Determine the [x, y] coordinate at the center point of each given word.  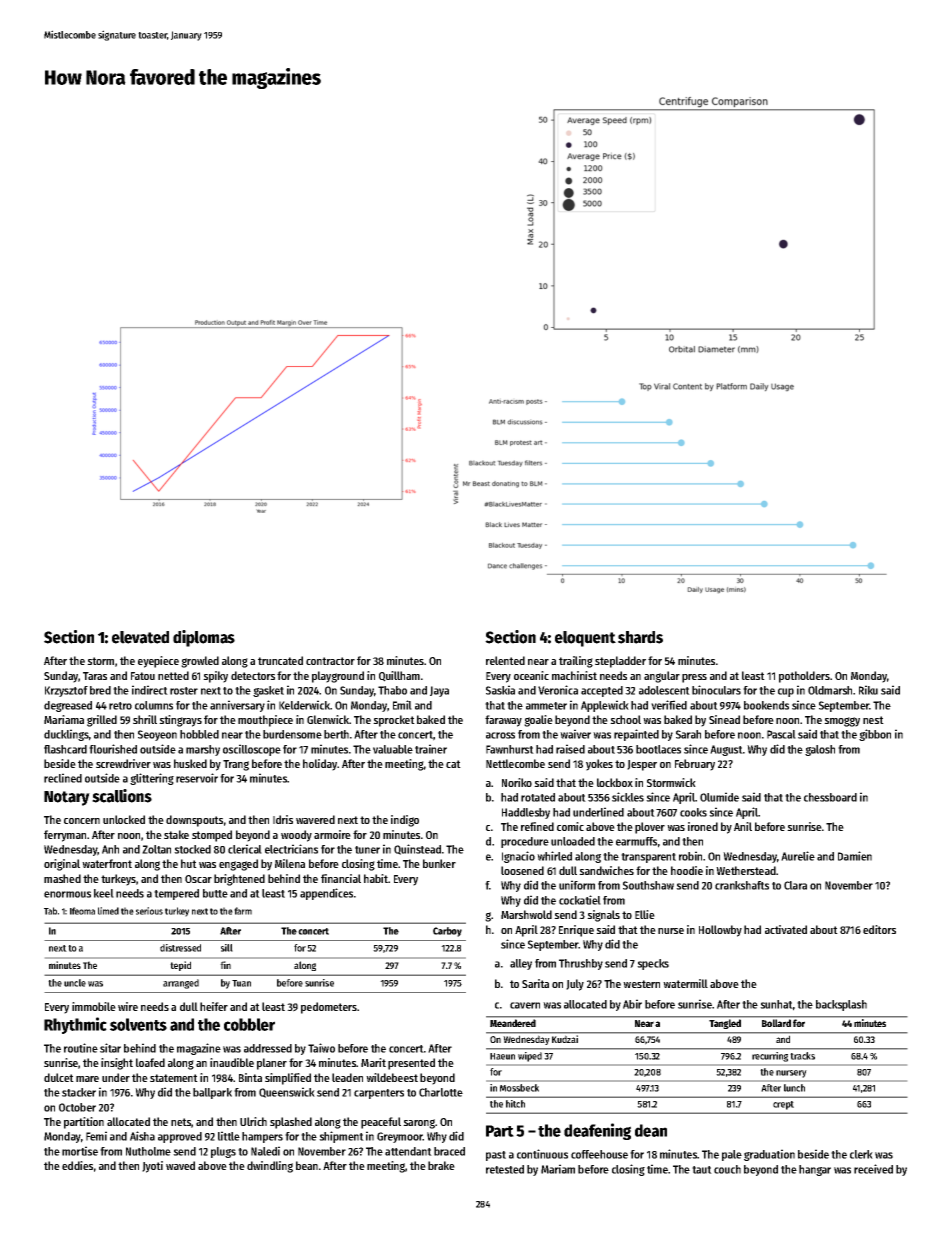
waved [180, 1165]
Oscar [198, 879]
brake [441, 1165]
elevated [140, 637]
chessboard [830, 797]
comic [570, 826]
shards [640, 637]
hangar [815, 1170]
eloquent [585, 639]
